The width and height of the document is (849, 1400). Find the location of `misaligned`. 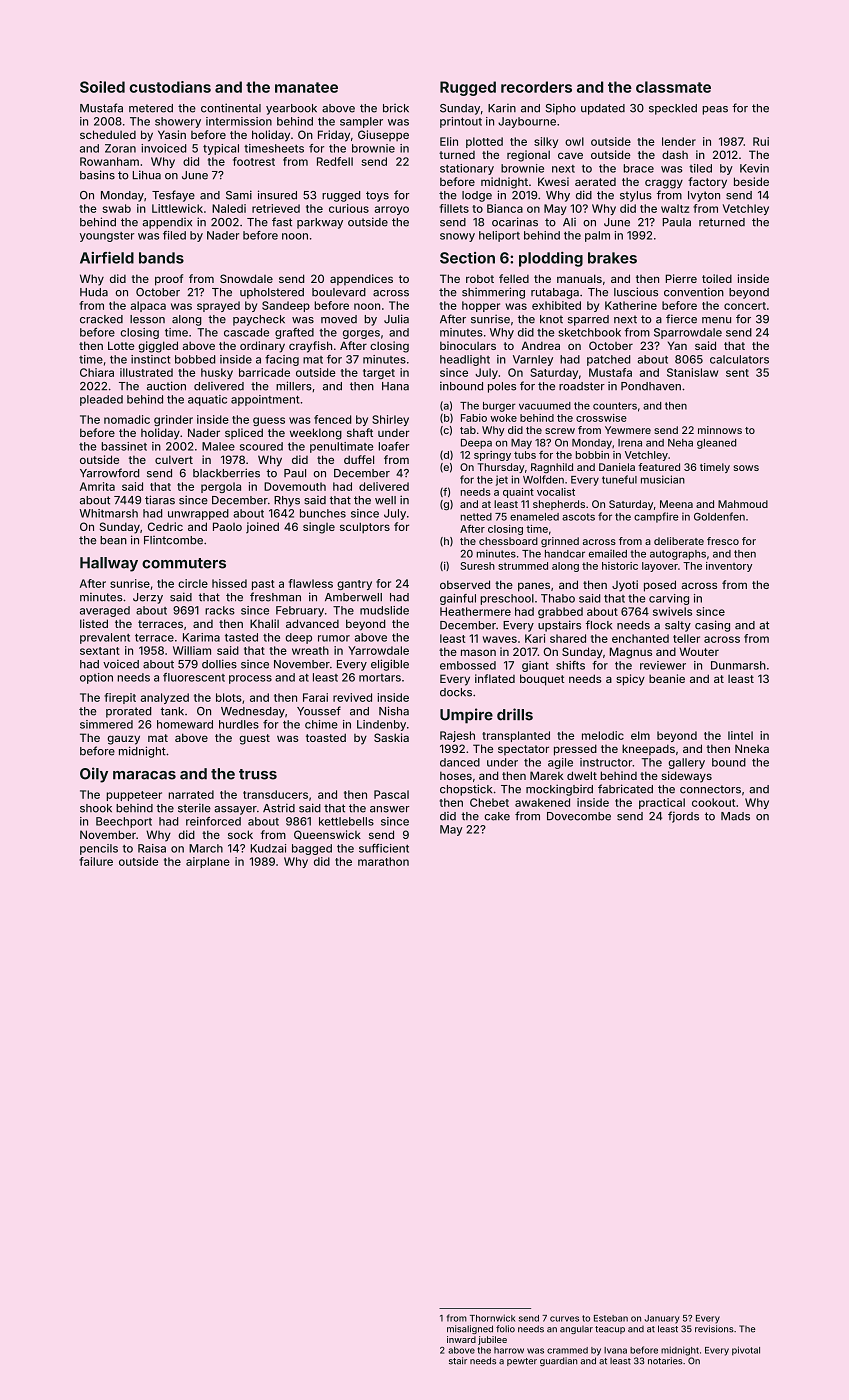

misaligned is located at coordinates (470, 1329).
